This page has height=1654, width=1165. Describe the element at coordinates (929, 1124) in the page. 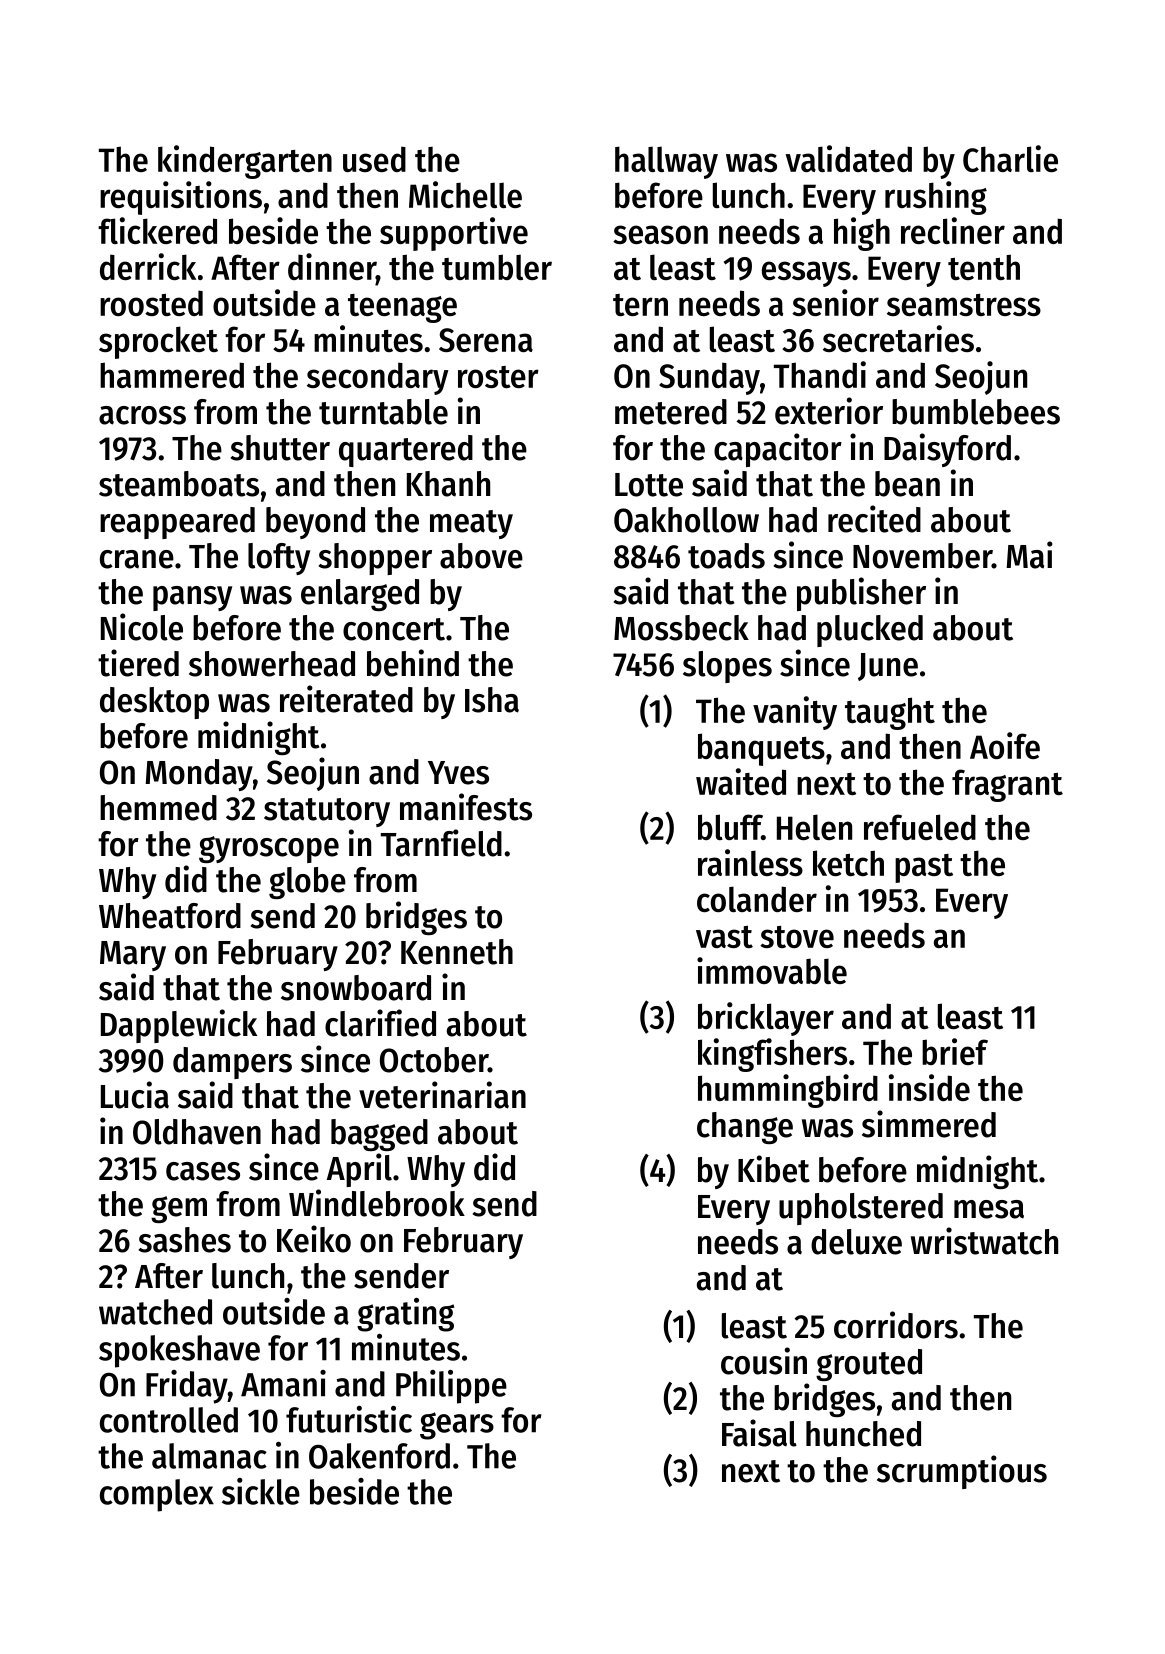

I see `simmered` at that location.
